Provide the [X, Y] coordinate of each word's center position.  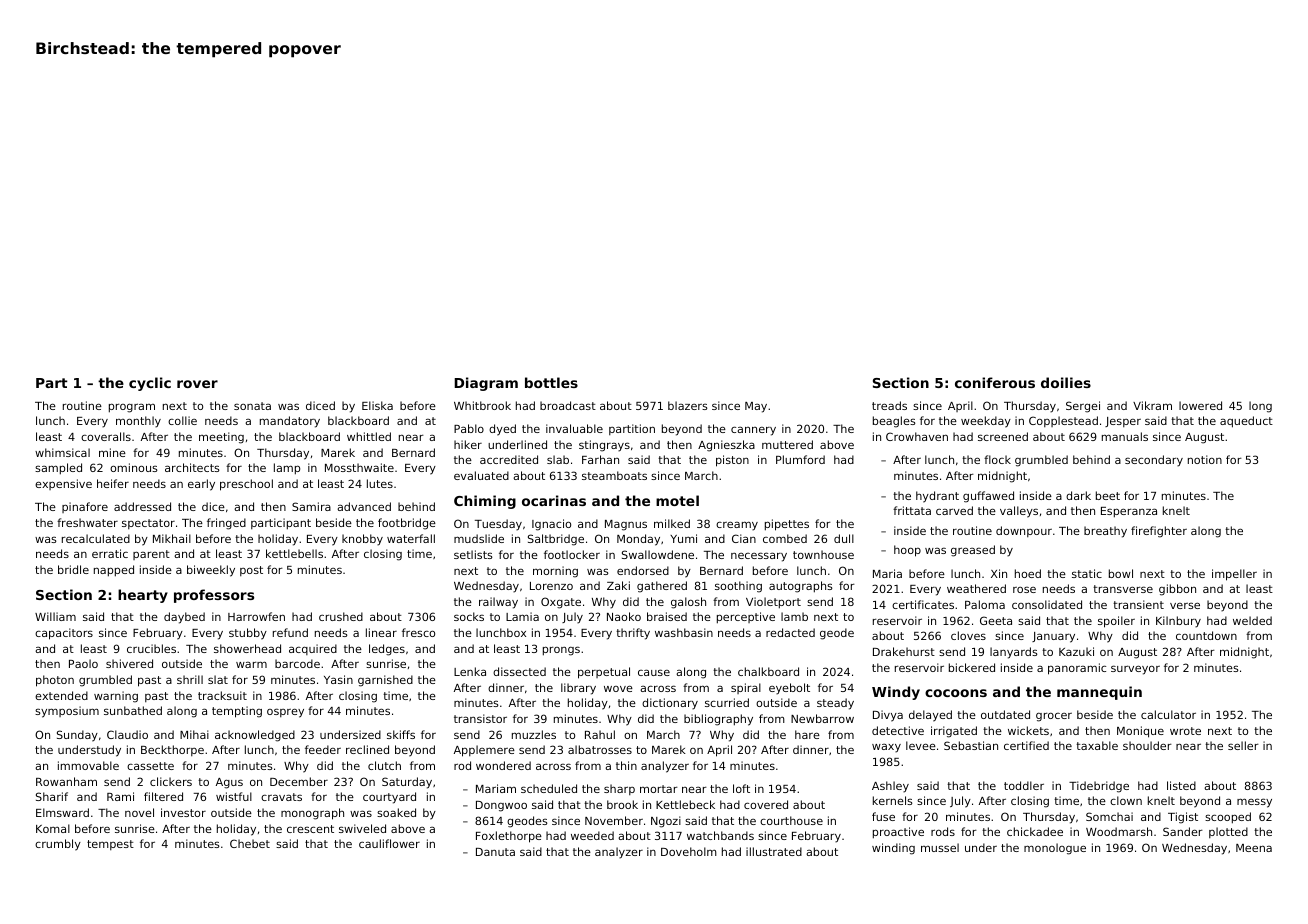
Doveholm [689, 851]
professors [214, 596]
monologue [1055, 849]
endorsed [643, 570]
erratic [110, 553]
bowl [1121, 573]
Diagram [486, 384]
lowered [1200, 405]
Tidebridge [1099, 787]
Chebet [250, 843]
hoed [1028, 573]
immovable [88, 765]
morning [555, 572]
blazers [688, 405]
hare [807, 734]
